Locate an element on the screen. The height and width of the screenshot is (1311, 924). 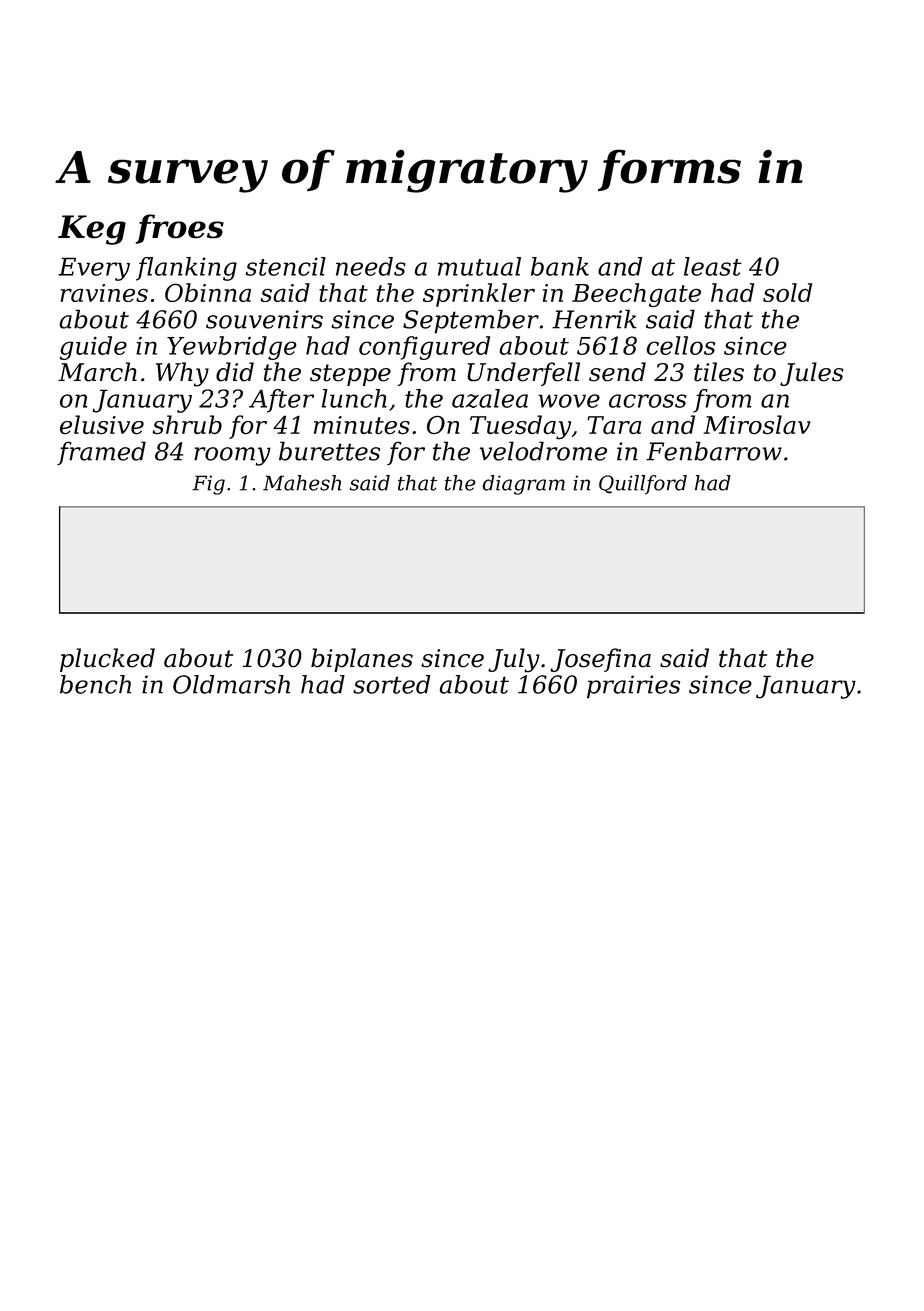
Quillford is located at coordinates (643, 485).
